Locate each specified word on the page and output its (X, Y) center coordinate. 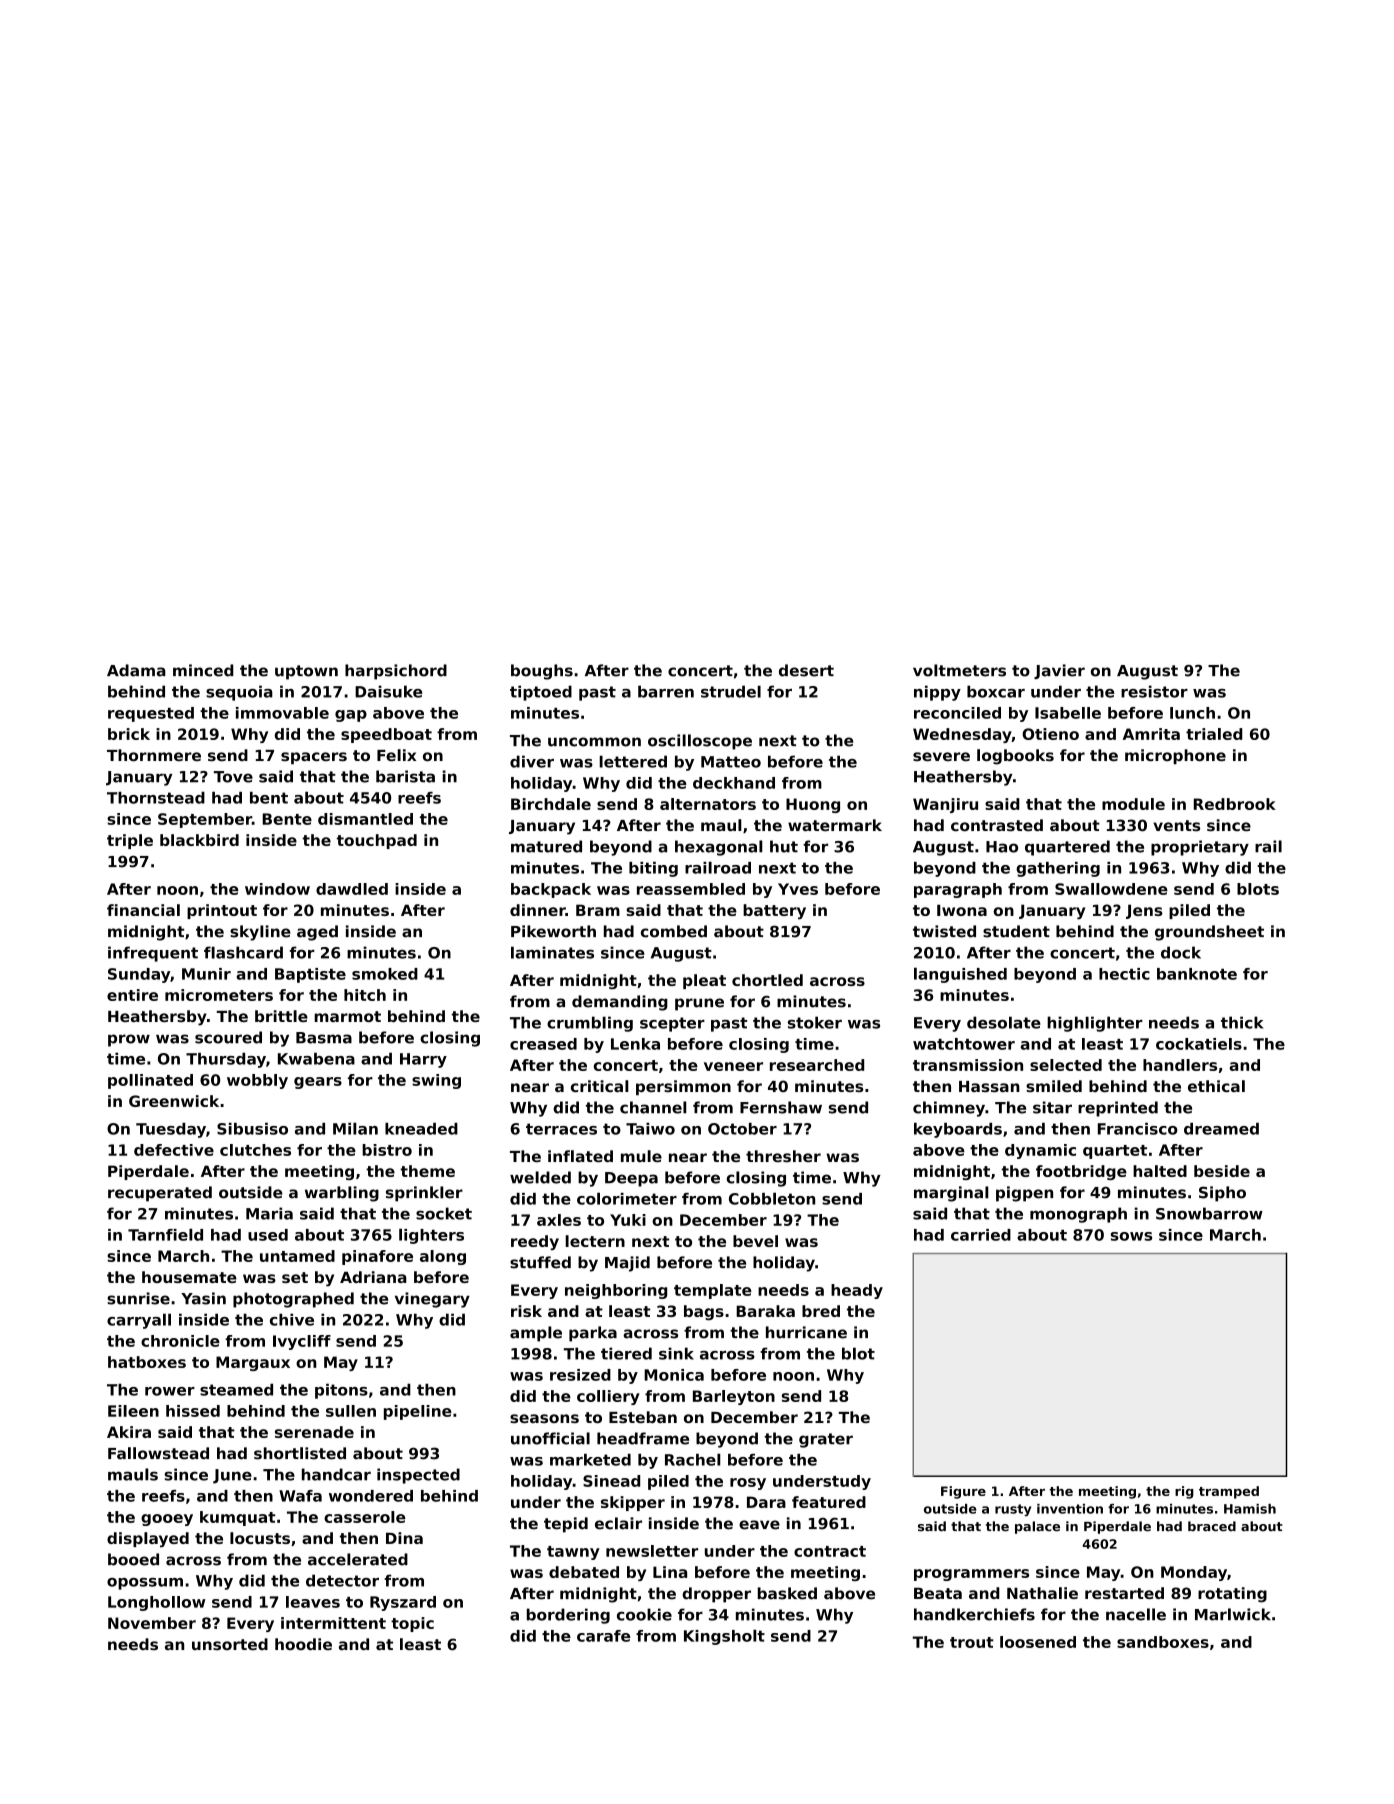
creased (543, 1044)
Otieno (1050, 734)
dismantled (365, 819)
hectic (1124, 974)
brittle (281, 1016)
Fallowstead (158, 1453)
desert (806, 670)
